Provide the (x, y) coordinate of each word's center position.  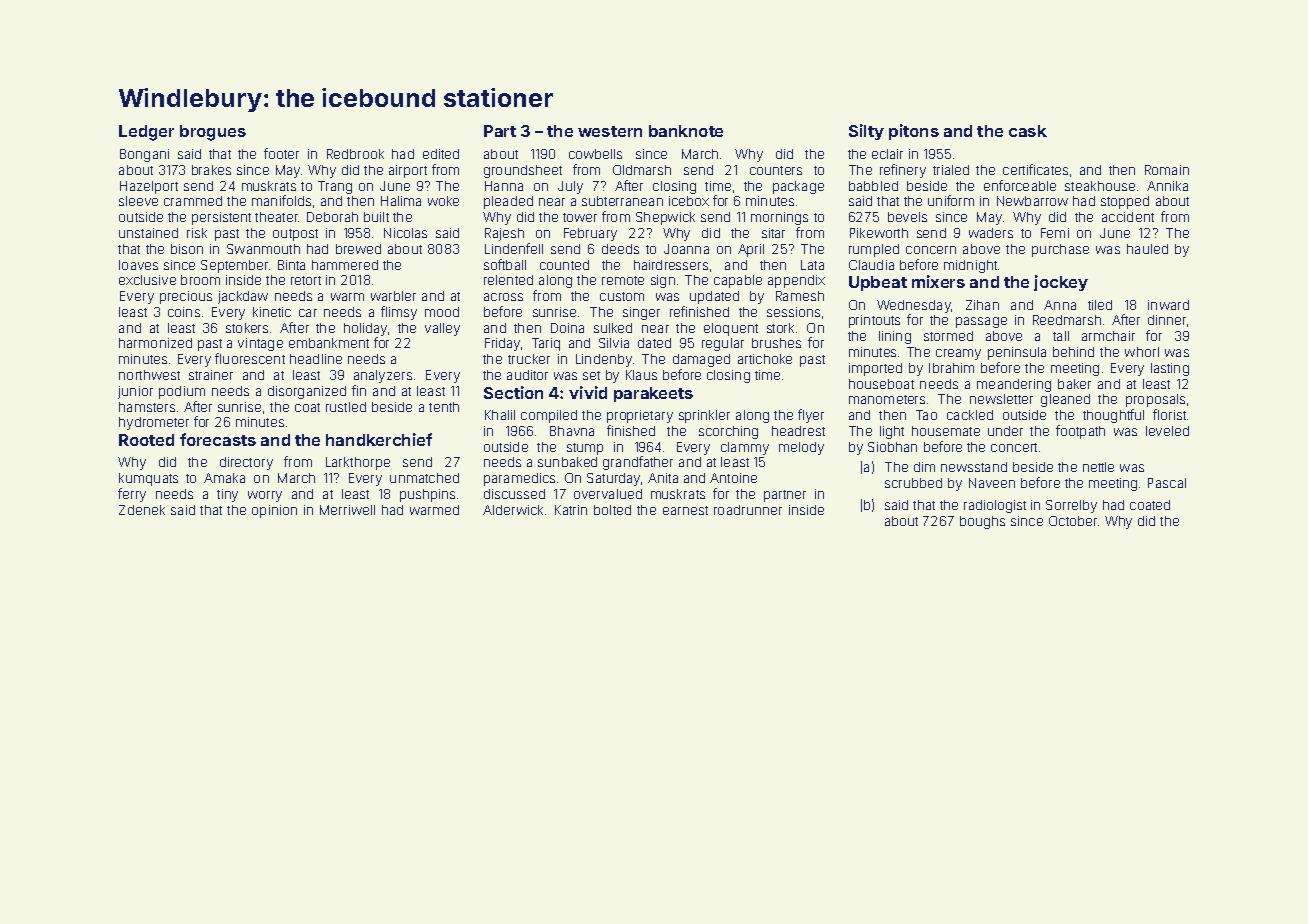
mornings (779, 218)
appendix (796, 281)
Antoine (733, 478)
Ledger (146, 133)
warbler (393, 296)
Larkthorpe (358, 463)
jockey (1061, 283)
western (610, 131)
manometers (887, 399)
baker (1074, 384)
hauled (1147, 249)
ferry (132, 495)
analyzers (383, 376)
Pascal (1167, 483)
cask (1028, 131)
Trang (335, 187)
